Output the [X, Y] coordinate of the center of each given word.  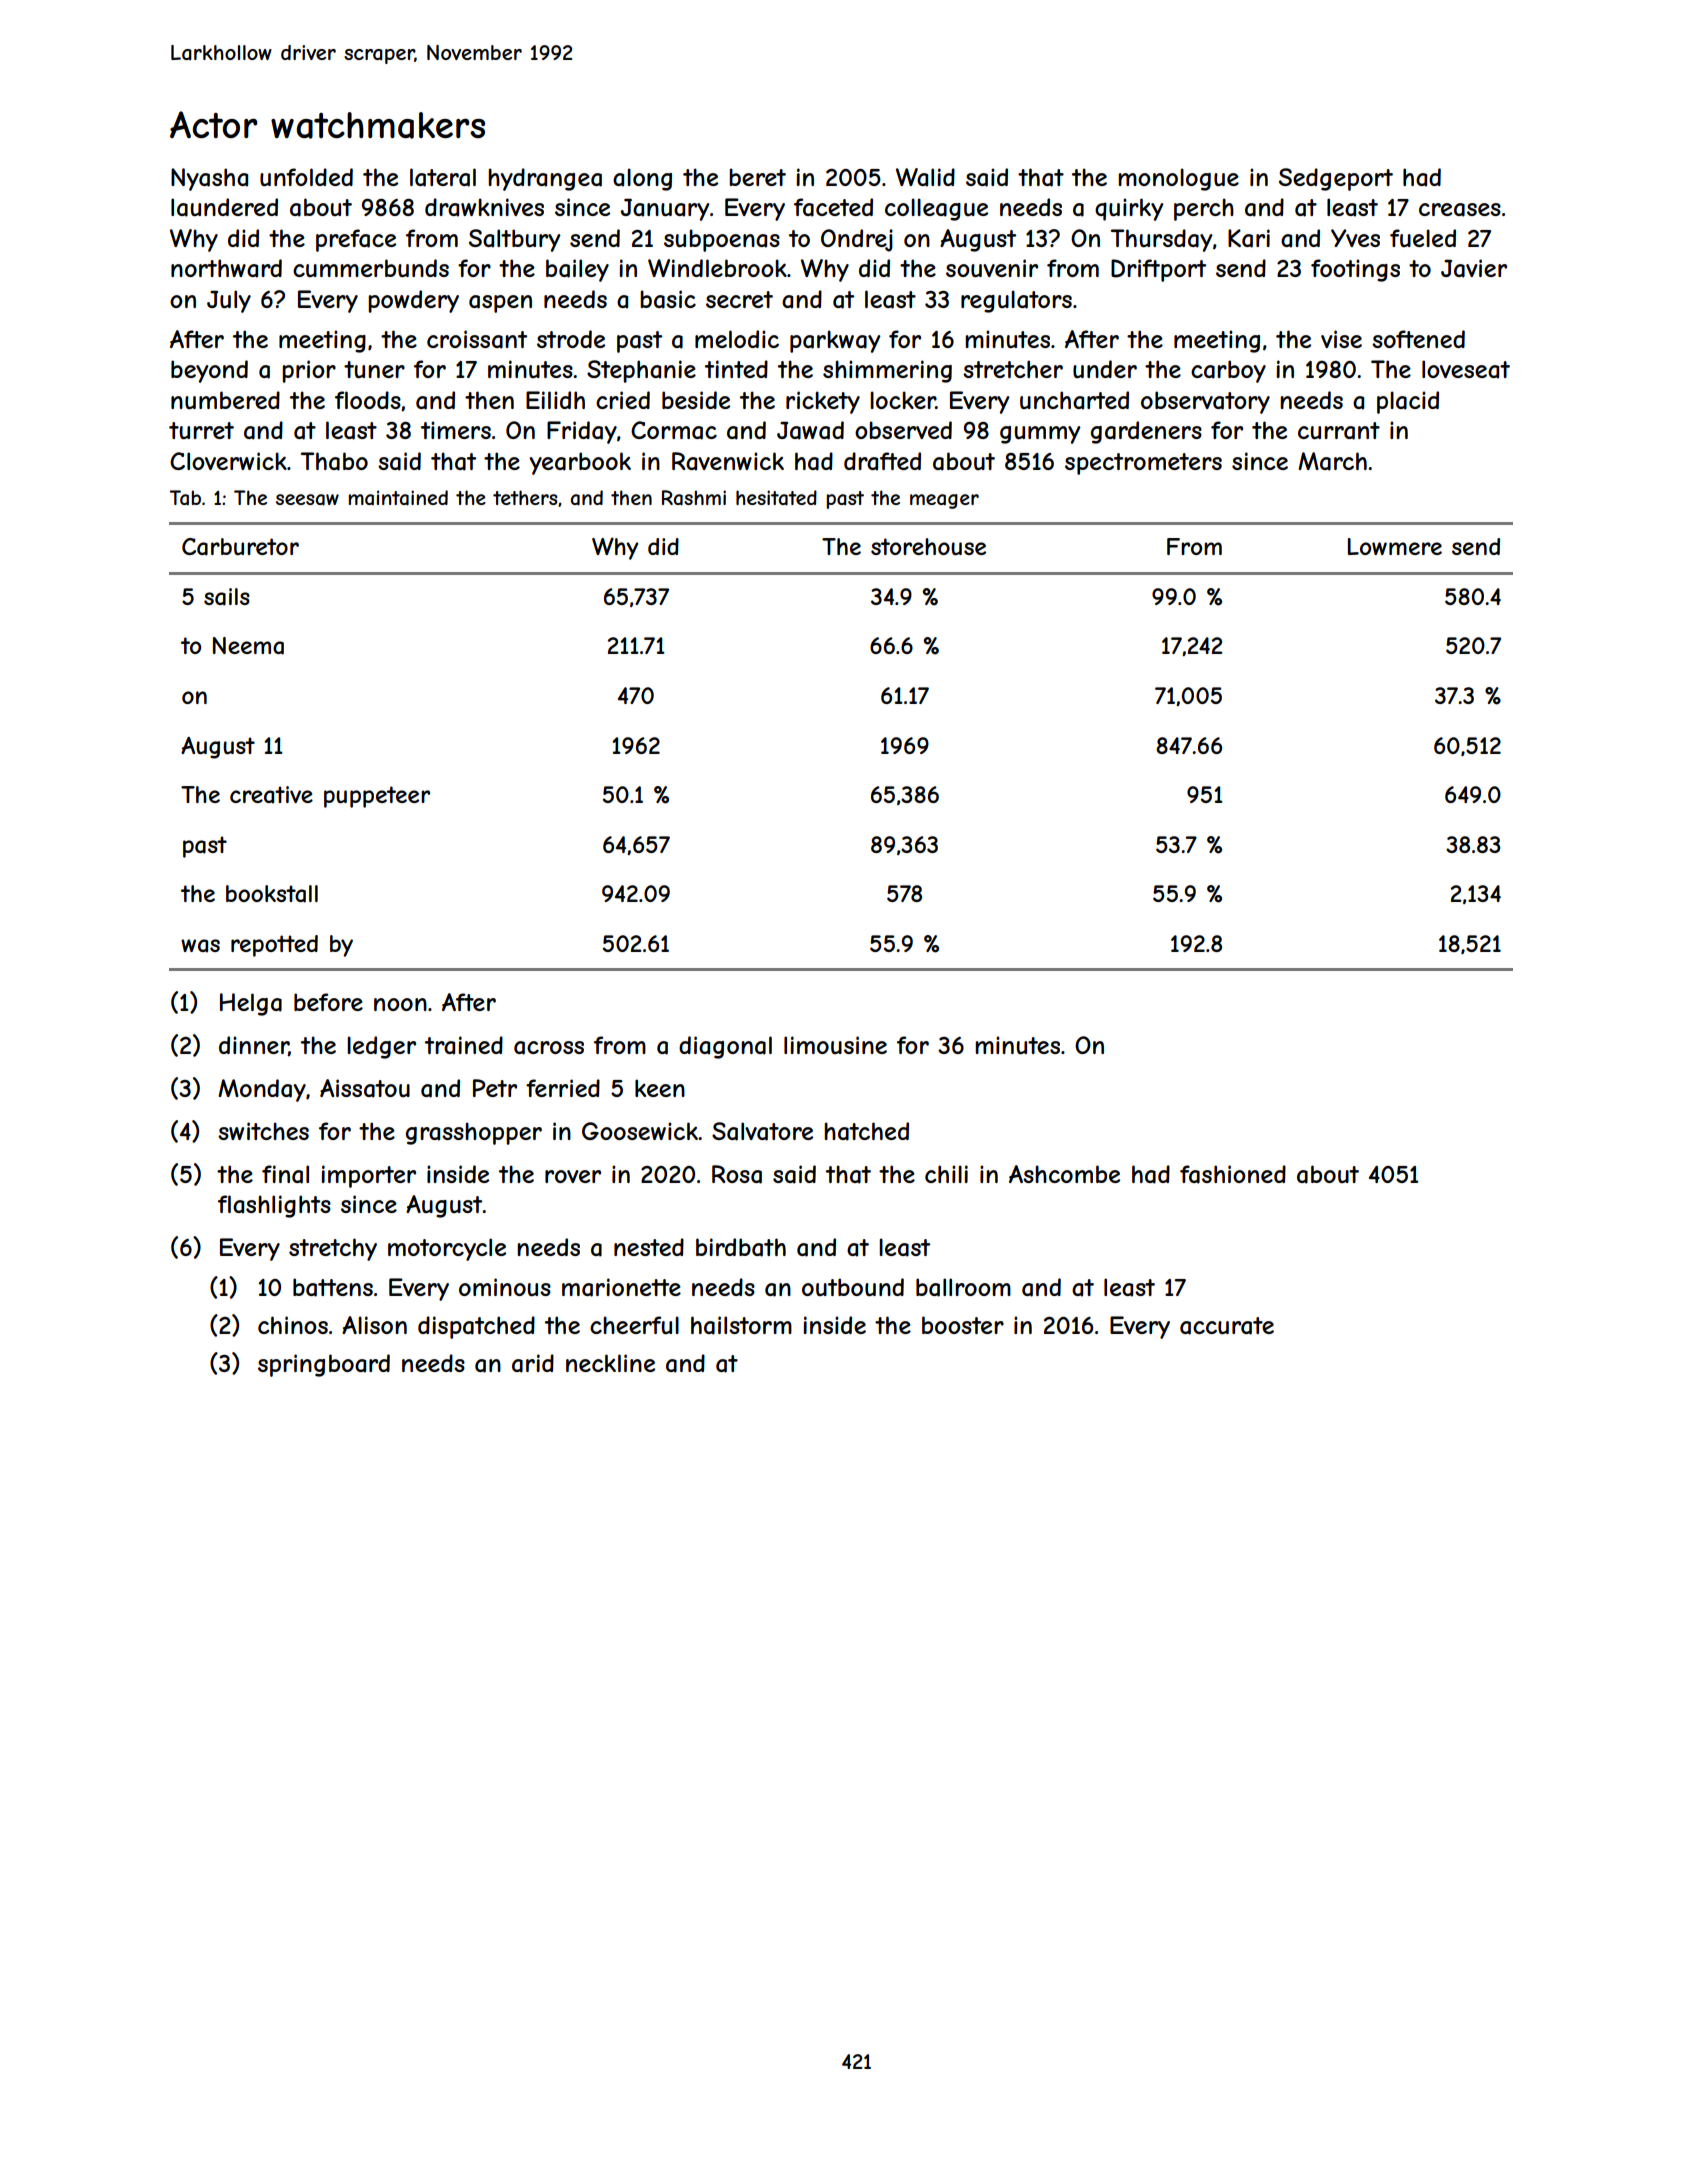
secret [739, 299]
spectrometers [1143, 464]
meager [944, 501]
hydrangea [545, 179]
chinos [293, 1325]
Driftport [1158, 270]
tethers [525, 497]
